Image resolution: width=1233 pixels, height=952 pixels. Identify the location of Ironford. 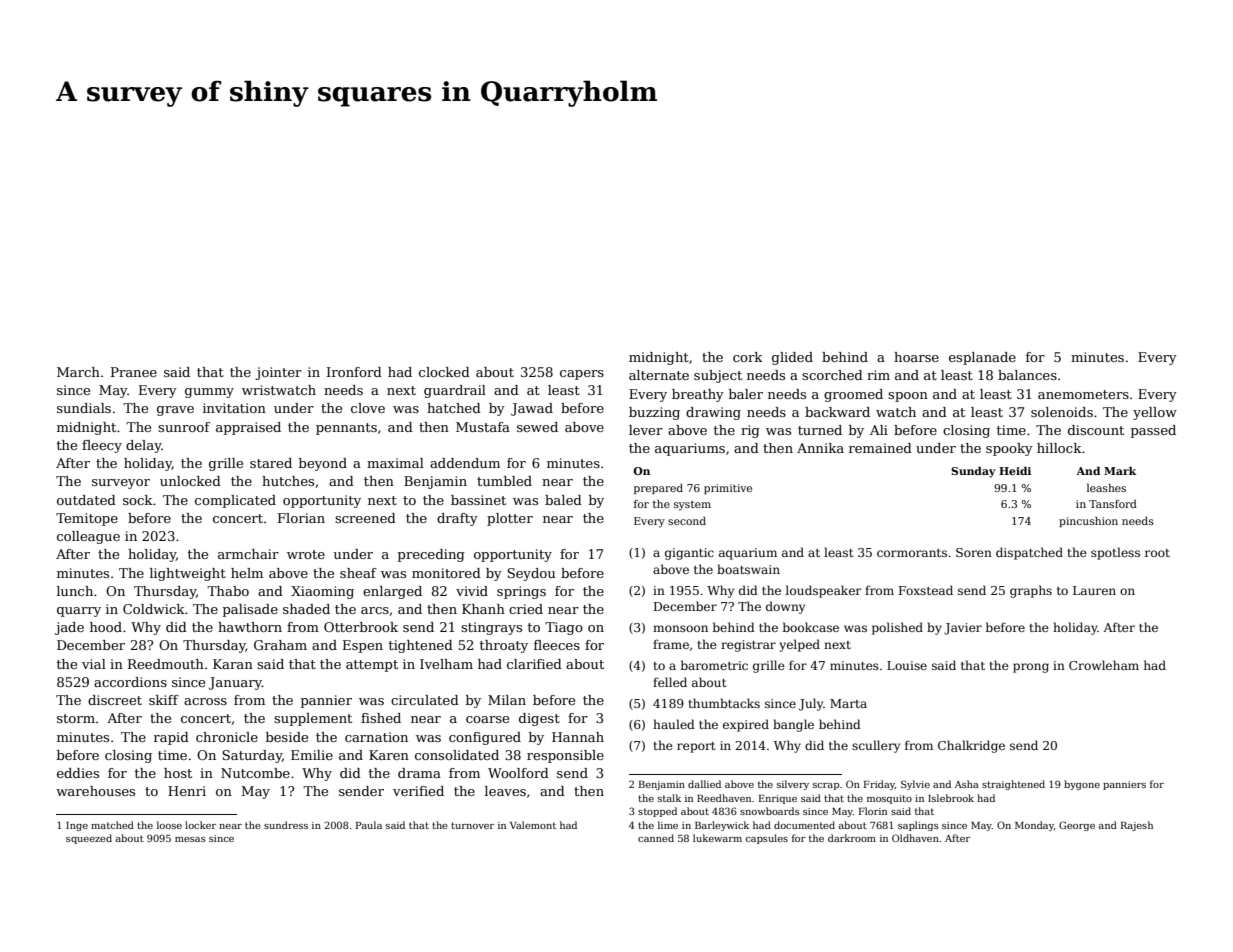
(354, 372).
